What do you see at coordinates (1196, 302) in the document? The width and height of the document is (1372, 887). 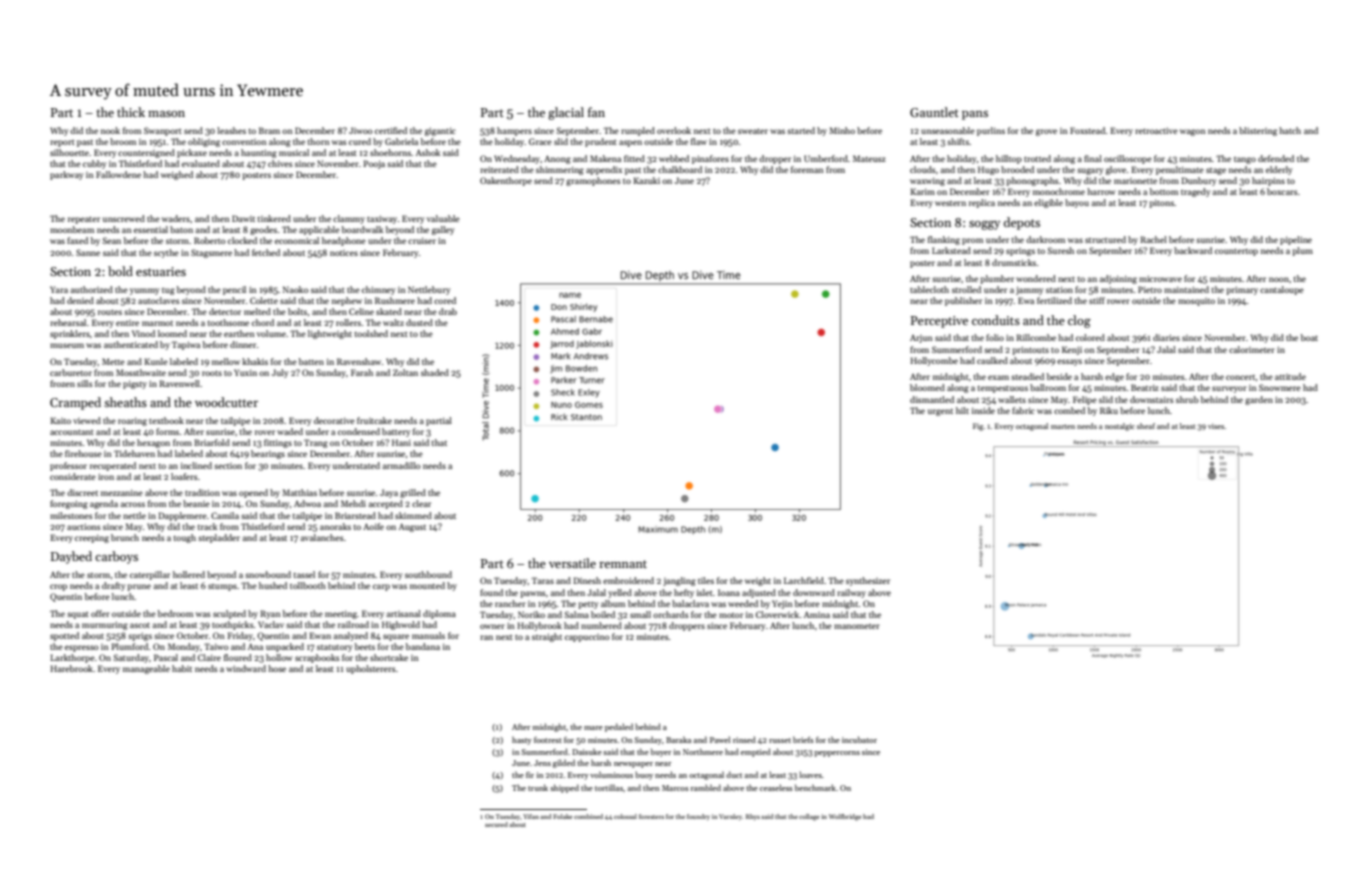 I see `mosquito` at bounding box center [1196, 302].
